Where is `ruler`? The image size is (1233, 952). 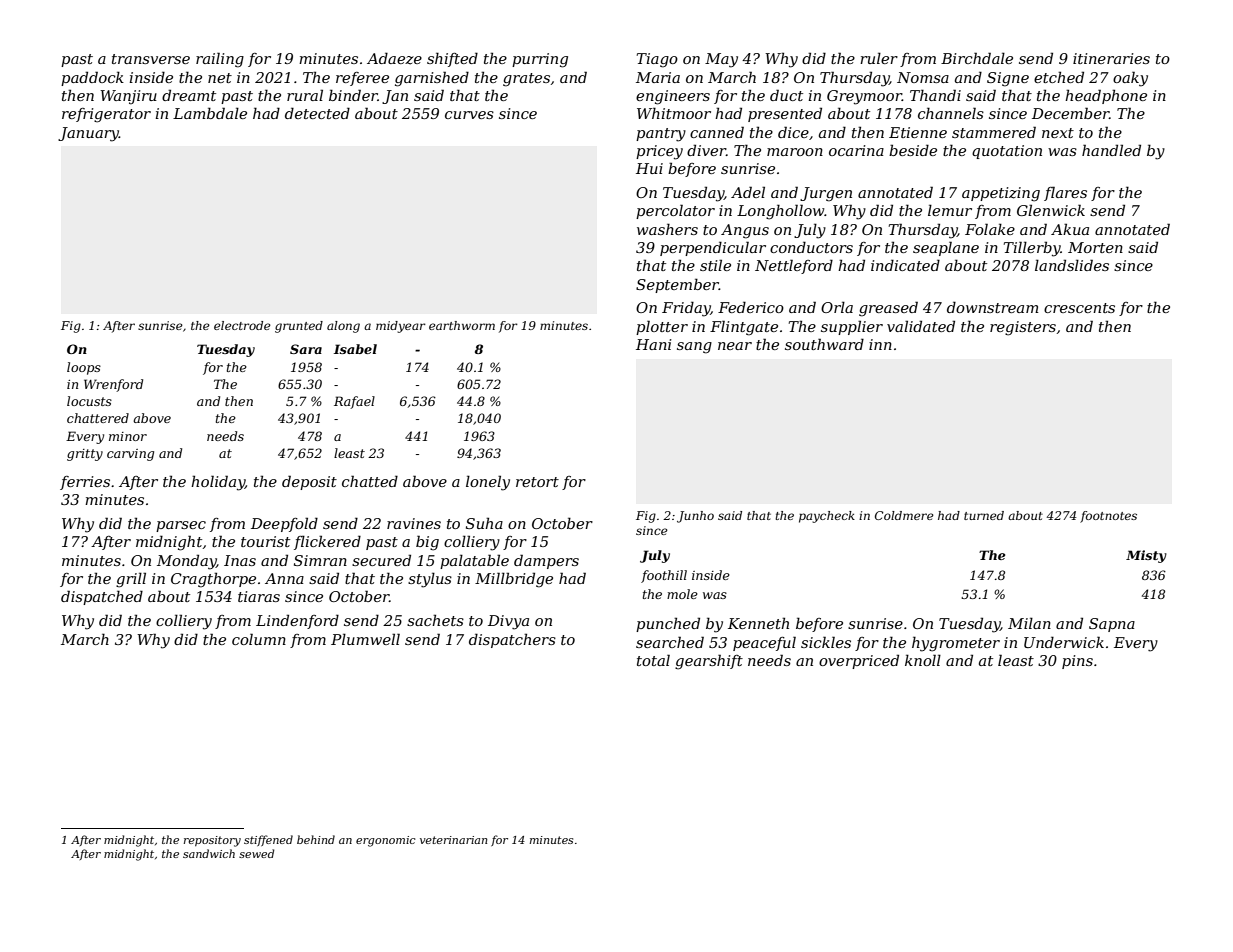
ruler is located at coordinates (879, 58).
